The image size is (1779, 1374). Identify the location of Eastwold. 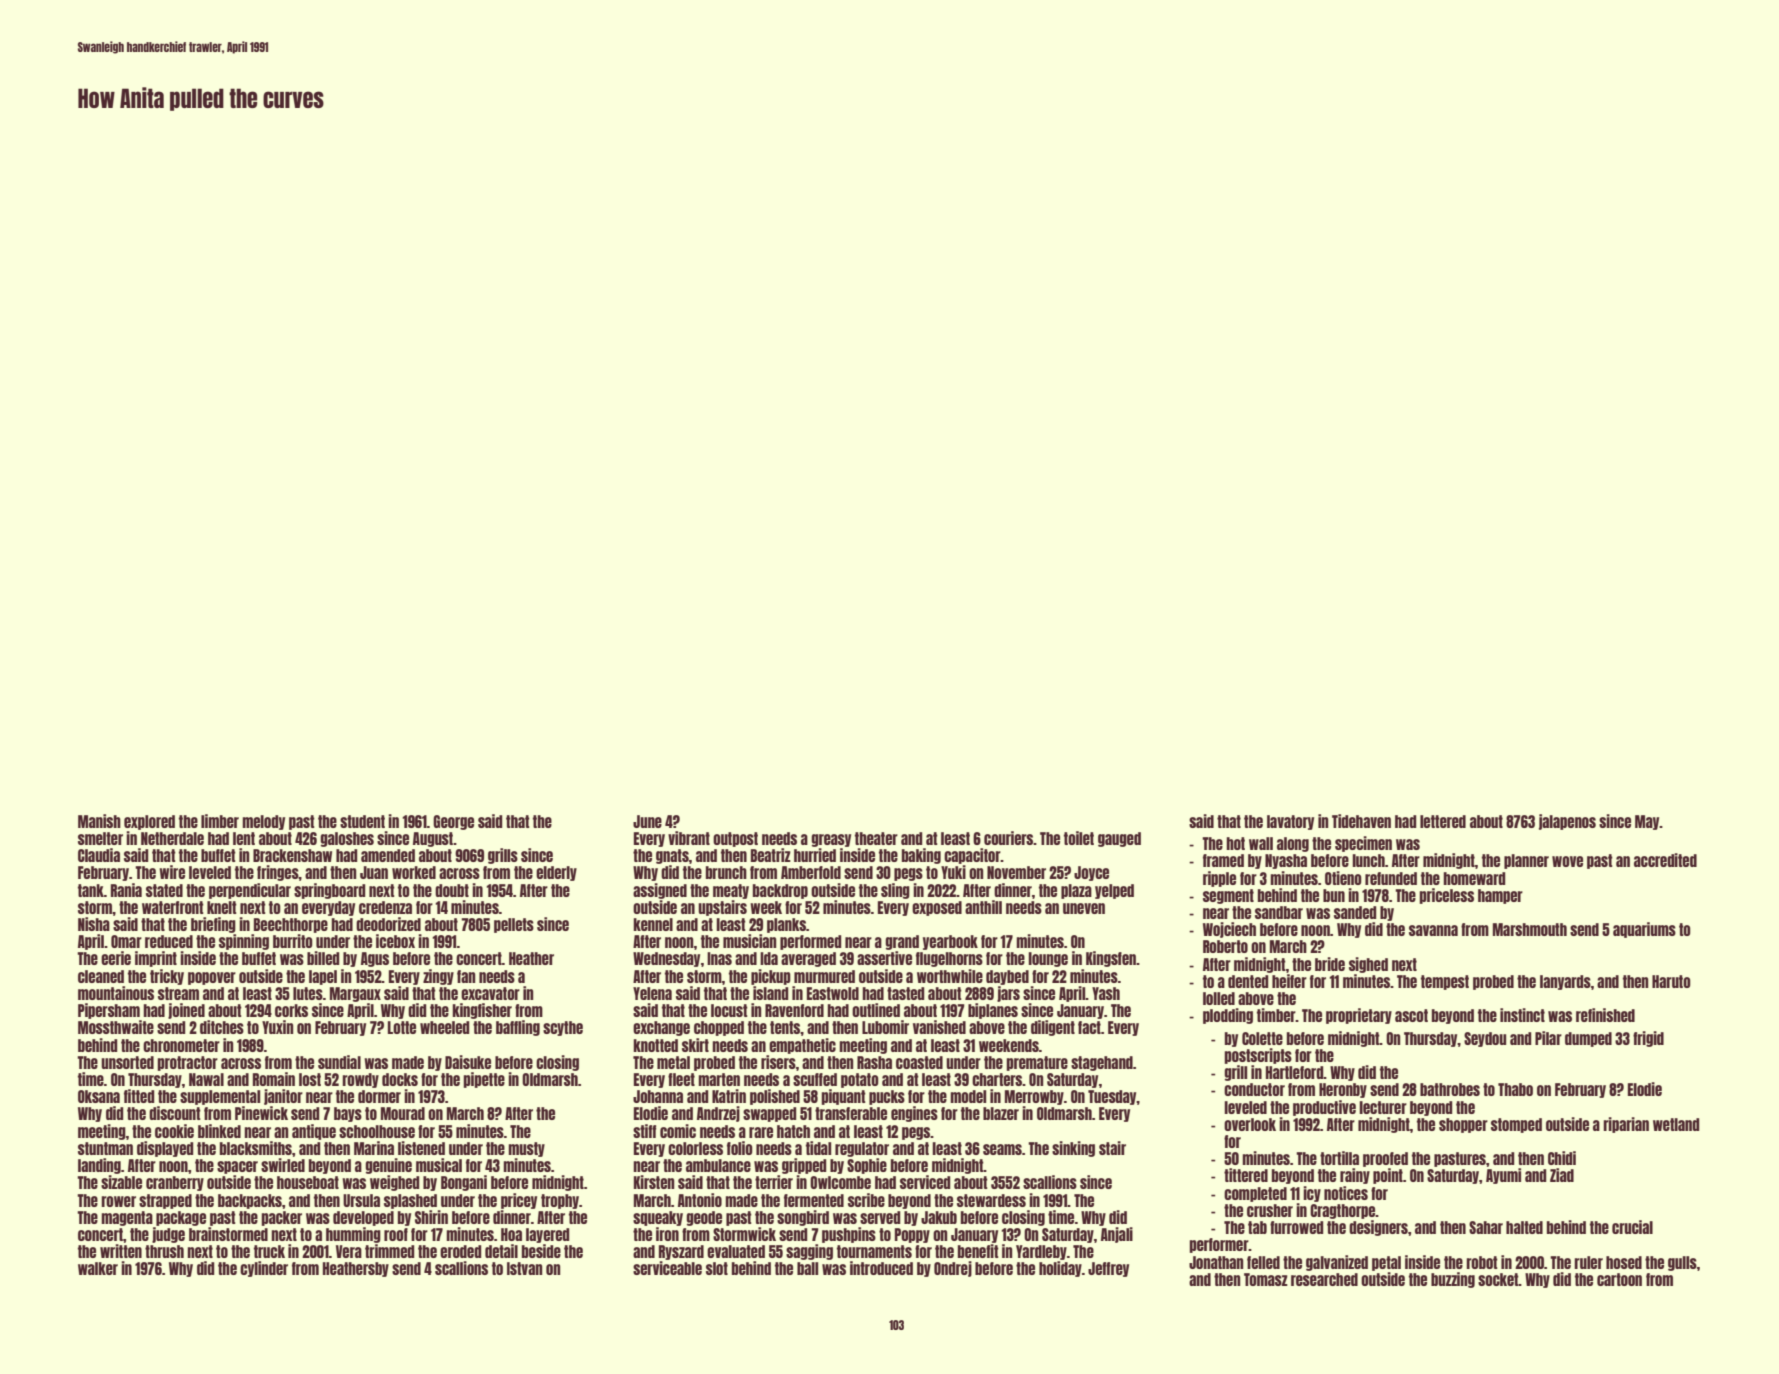
(833, 993).
